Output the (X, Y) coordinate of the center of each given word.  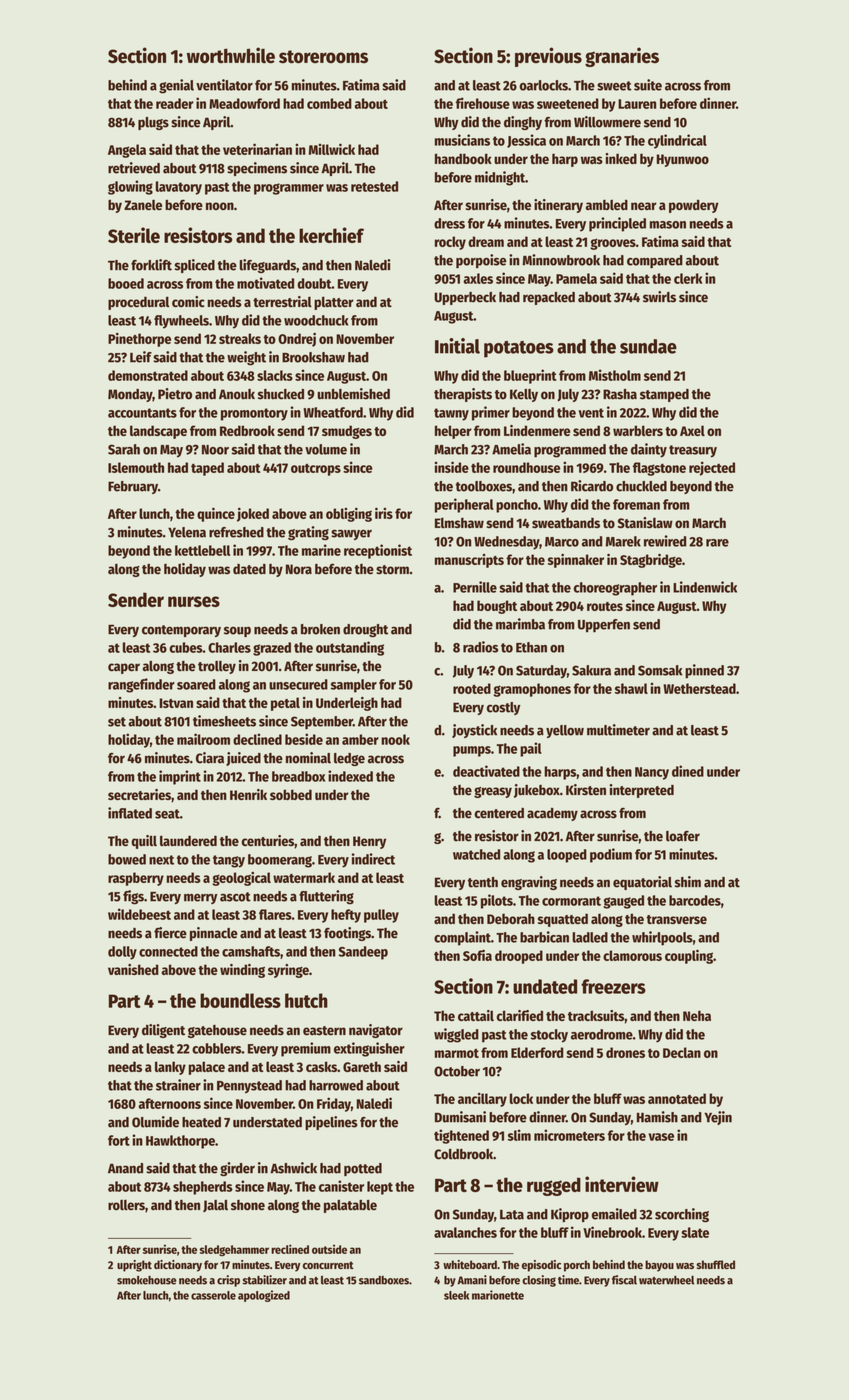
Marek (623, 541)
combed (329, 103)
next (161, 860)
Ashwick (293, 1168)
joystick (474, 731)
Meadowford (244, 103)
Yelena (187, 532)
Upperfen (604, 626)
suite (648, 85)
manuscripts (469, 561)
